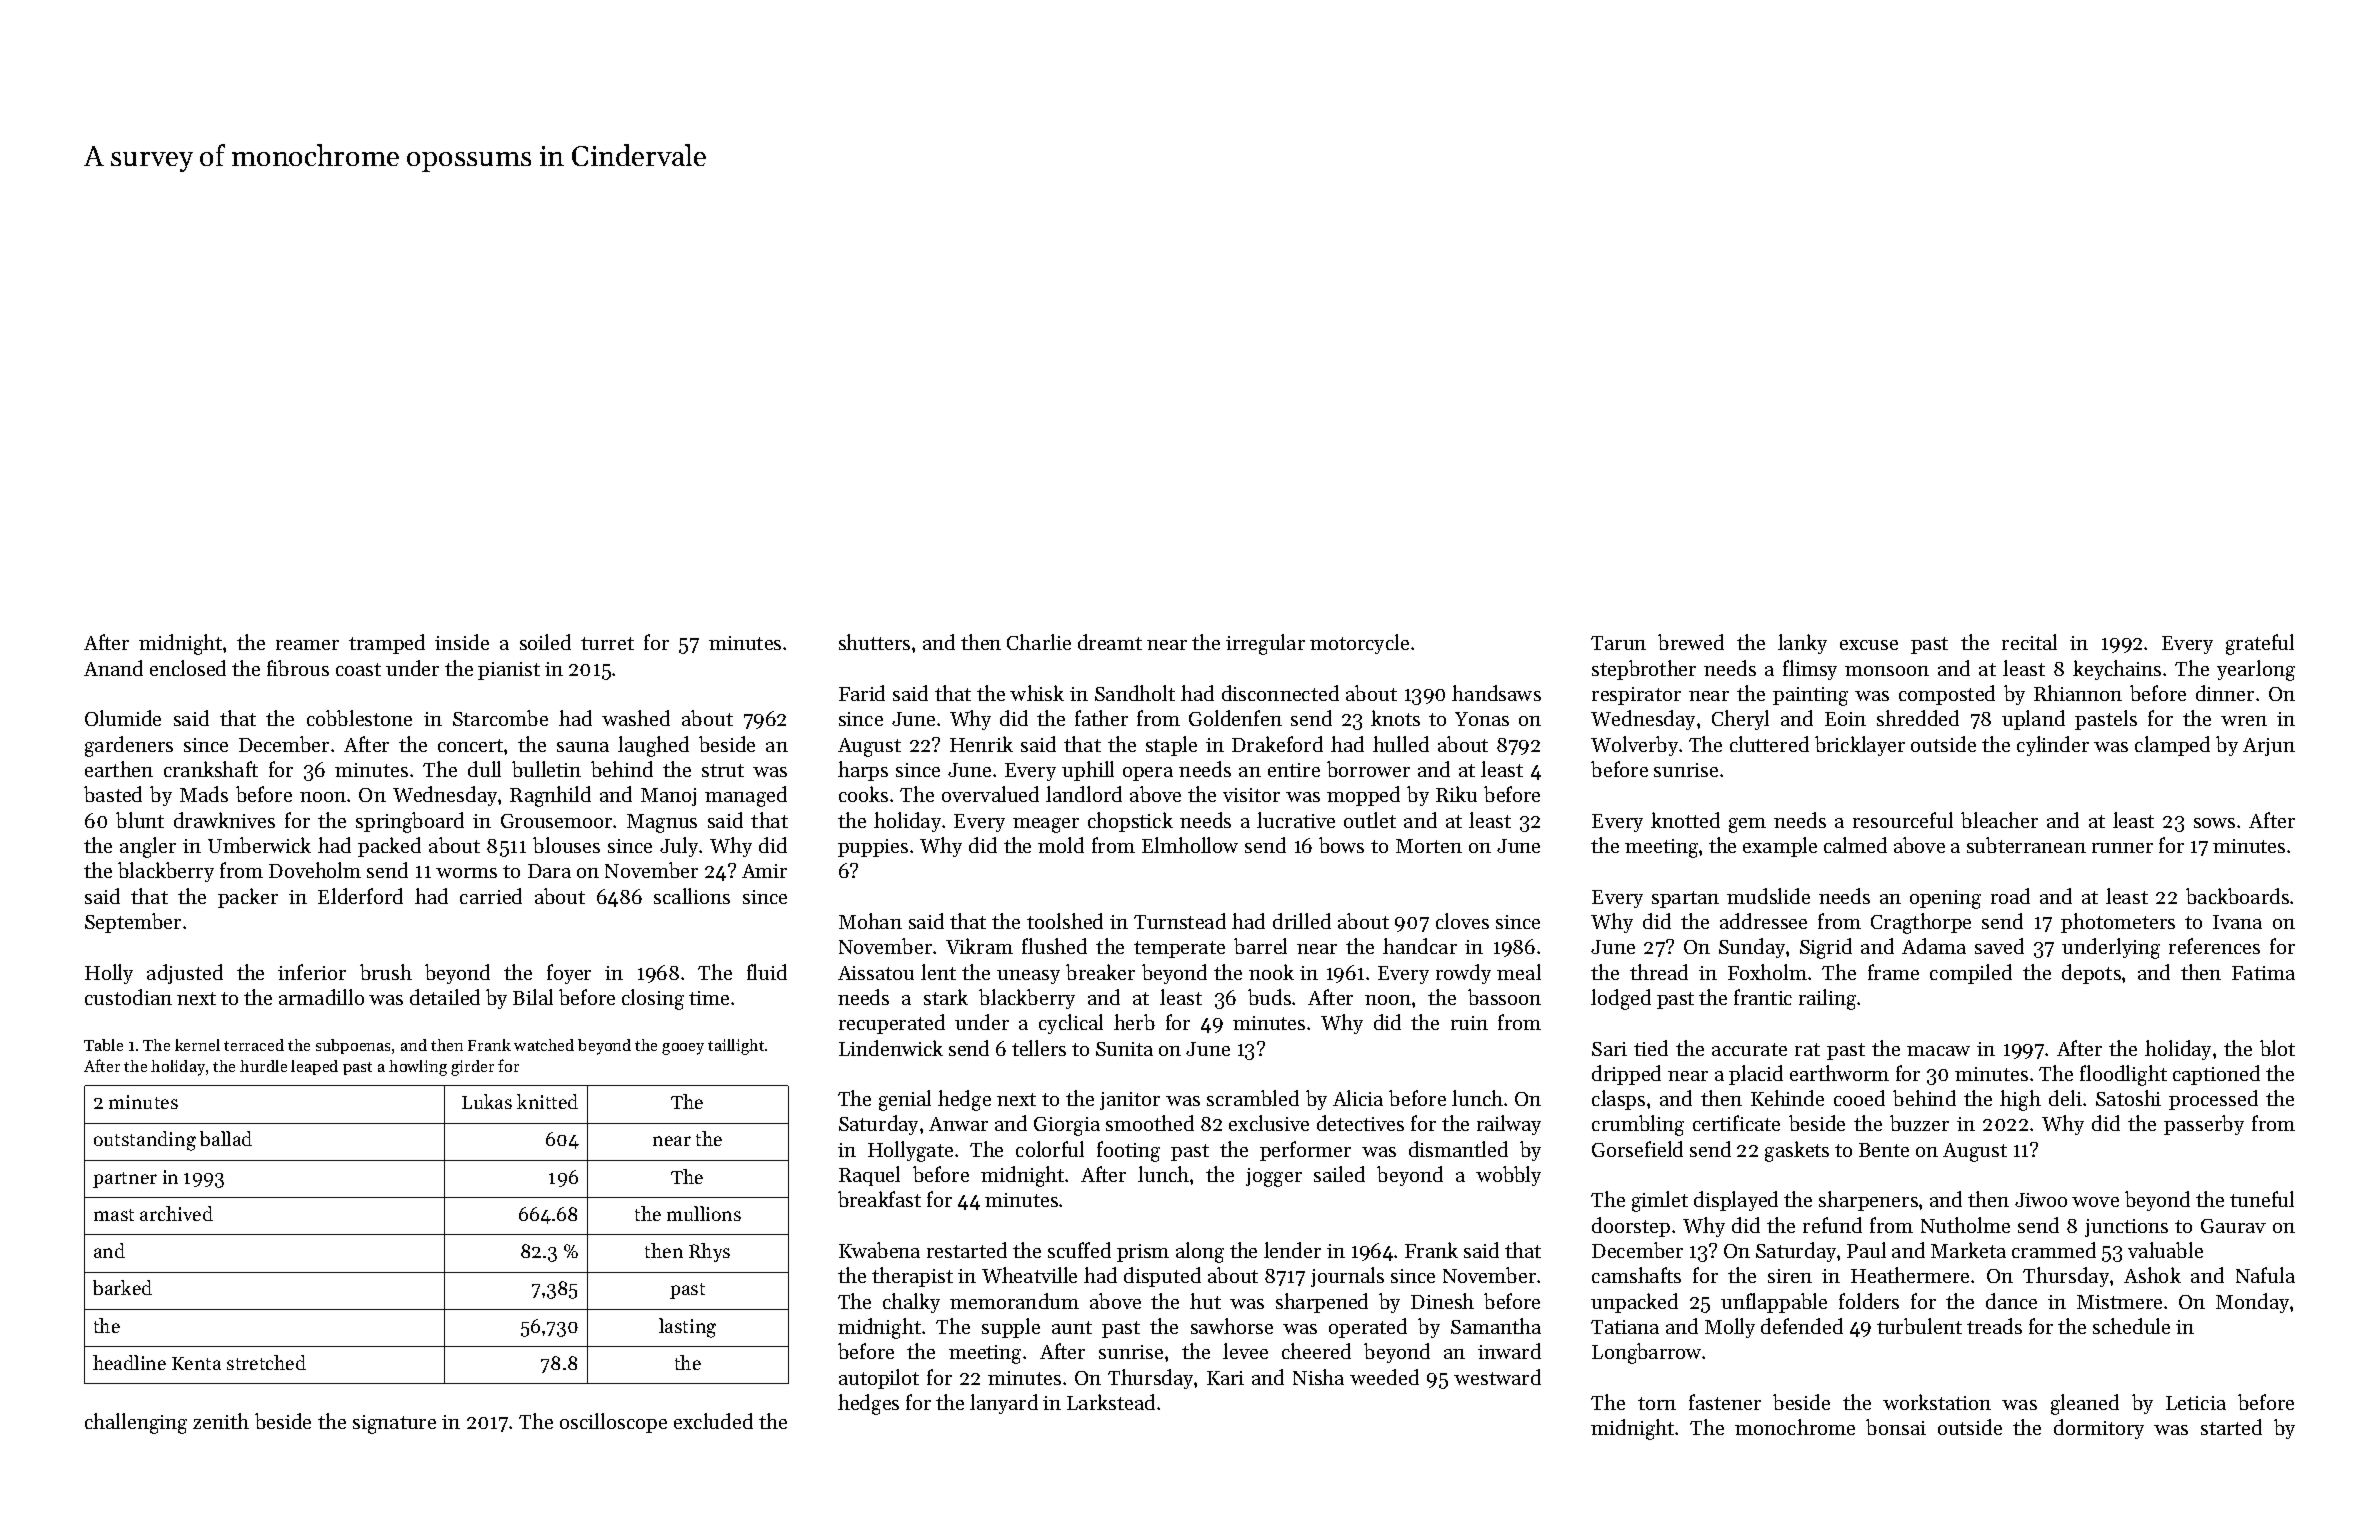  I want to click on coast, so click(358, 669).
